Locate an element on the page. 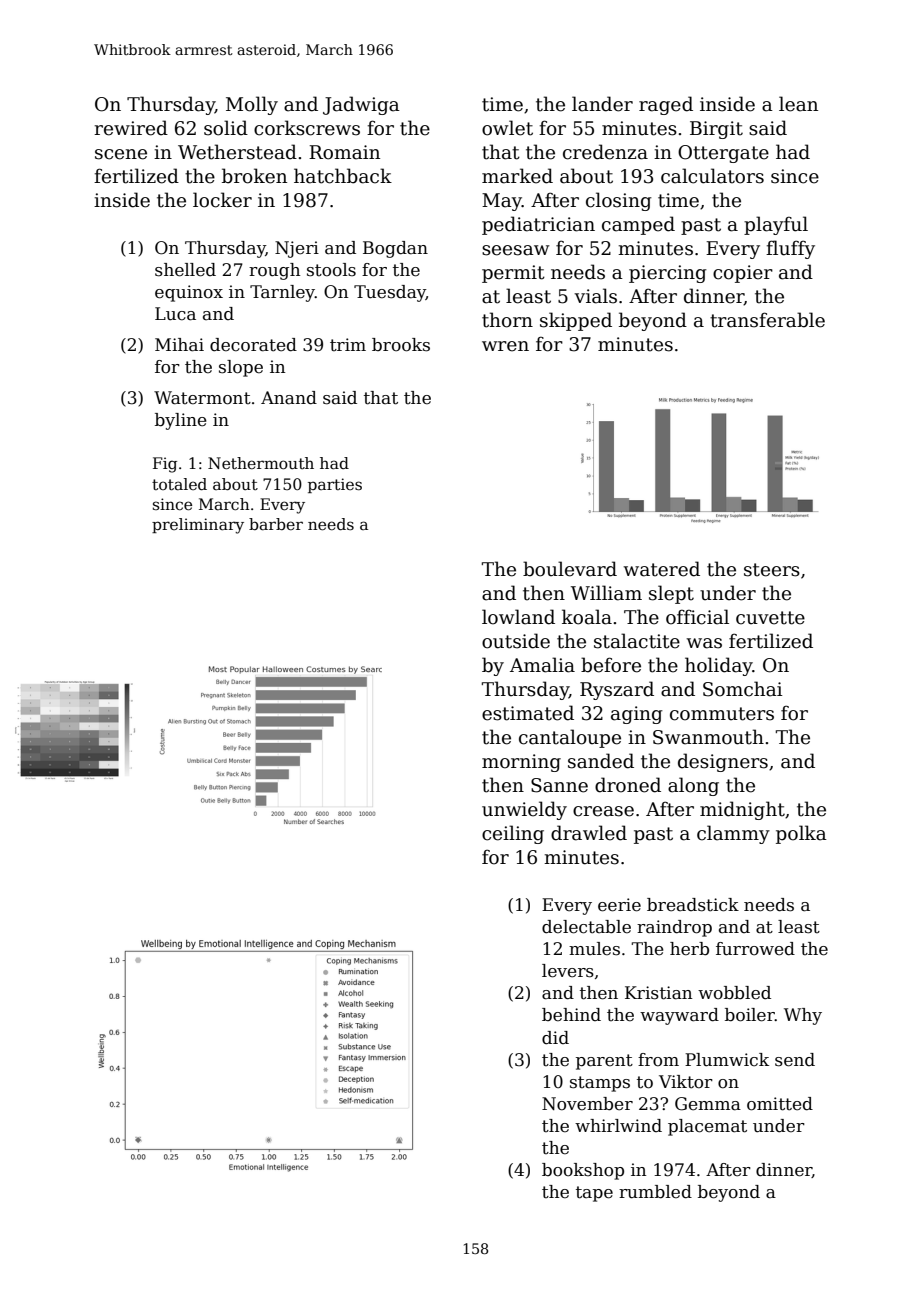 Image resolution: width=924 pixels, height=1308 pixels. Bogdan is located at coordinates (395, 249).
